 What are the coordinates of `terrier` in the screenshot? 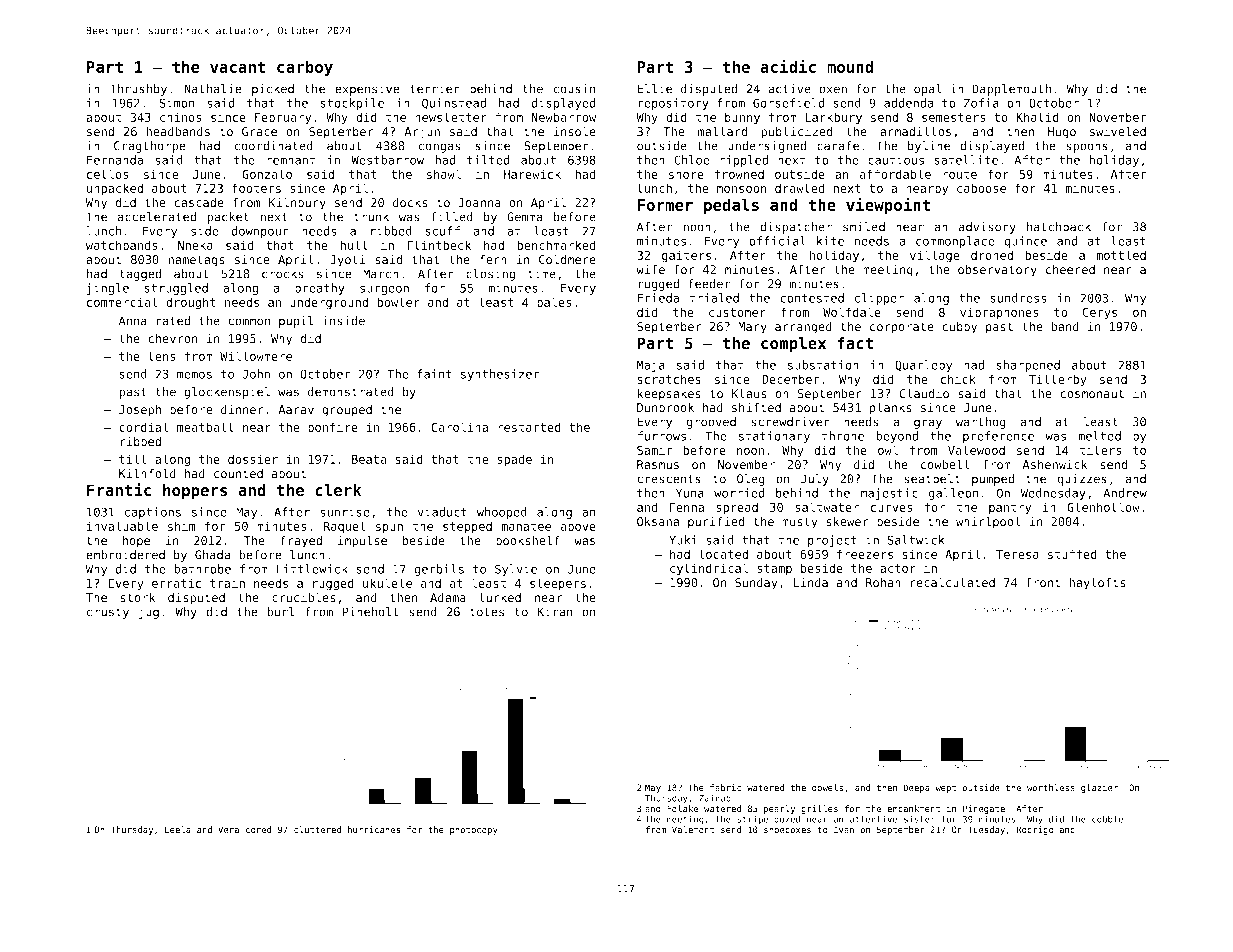 It's located at (435, 89).
